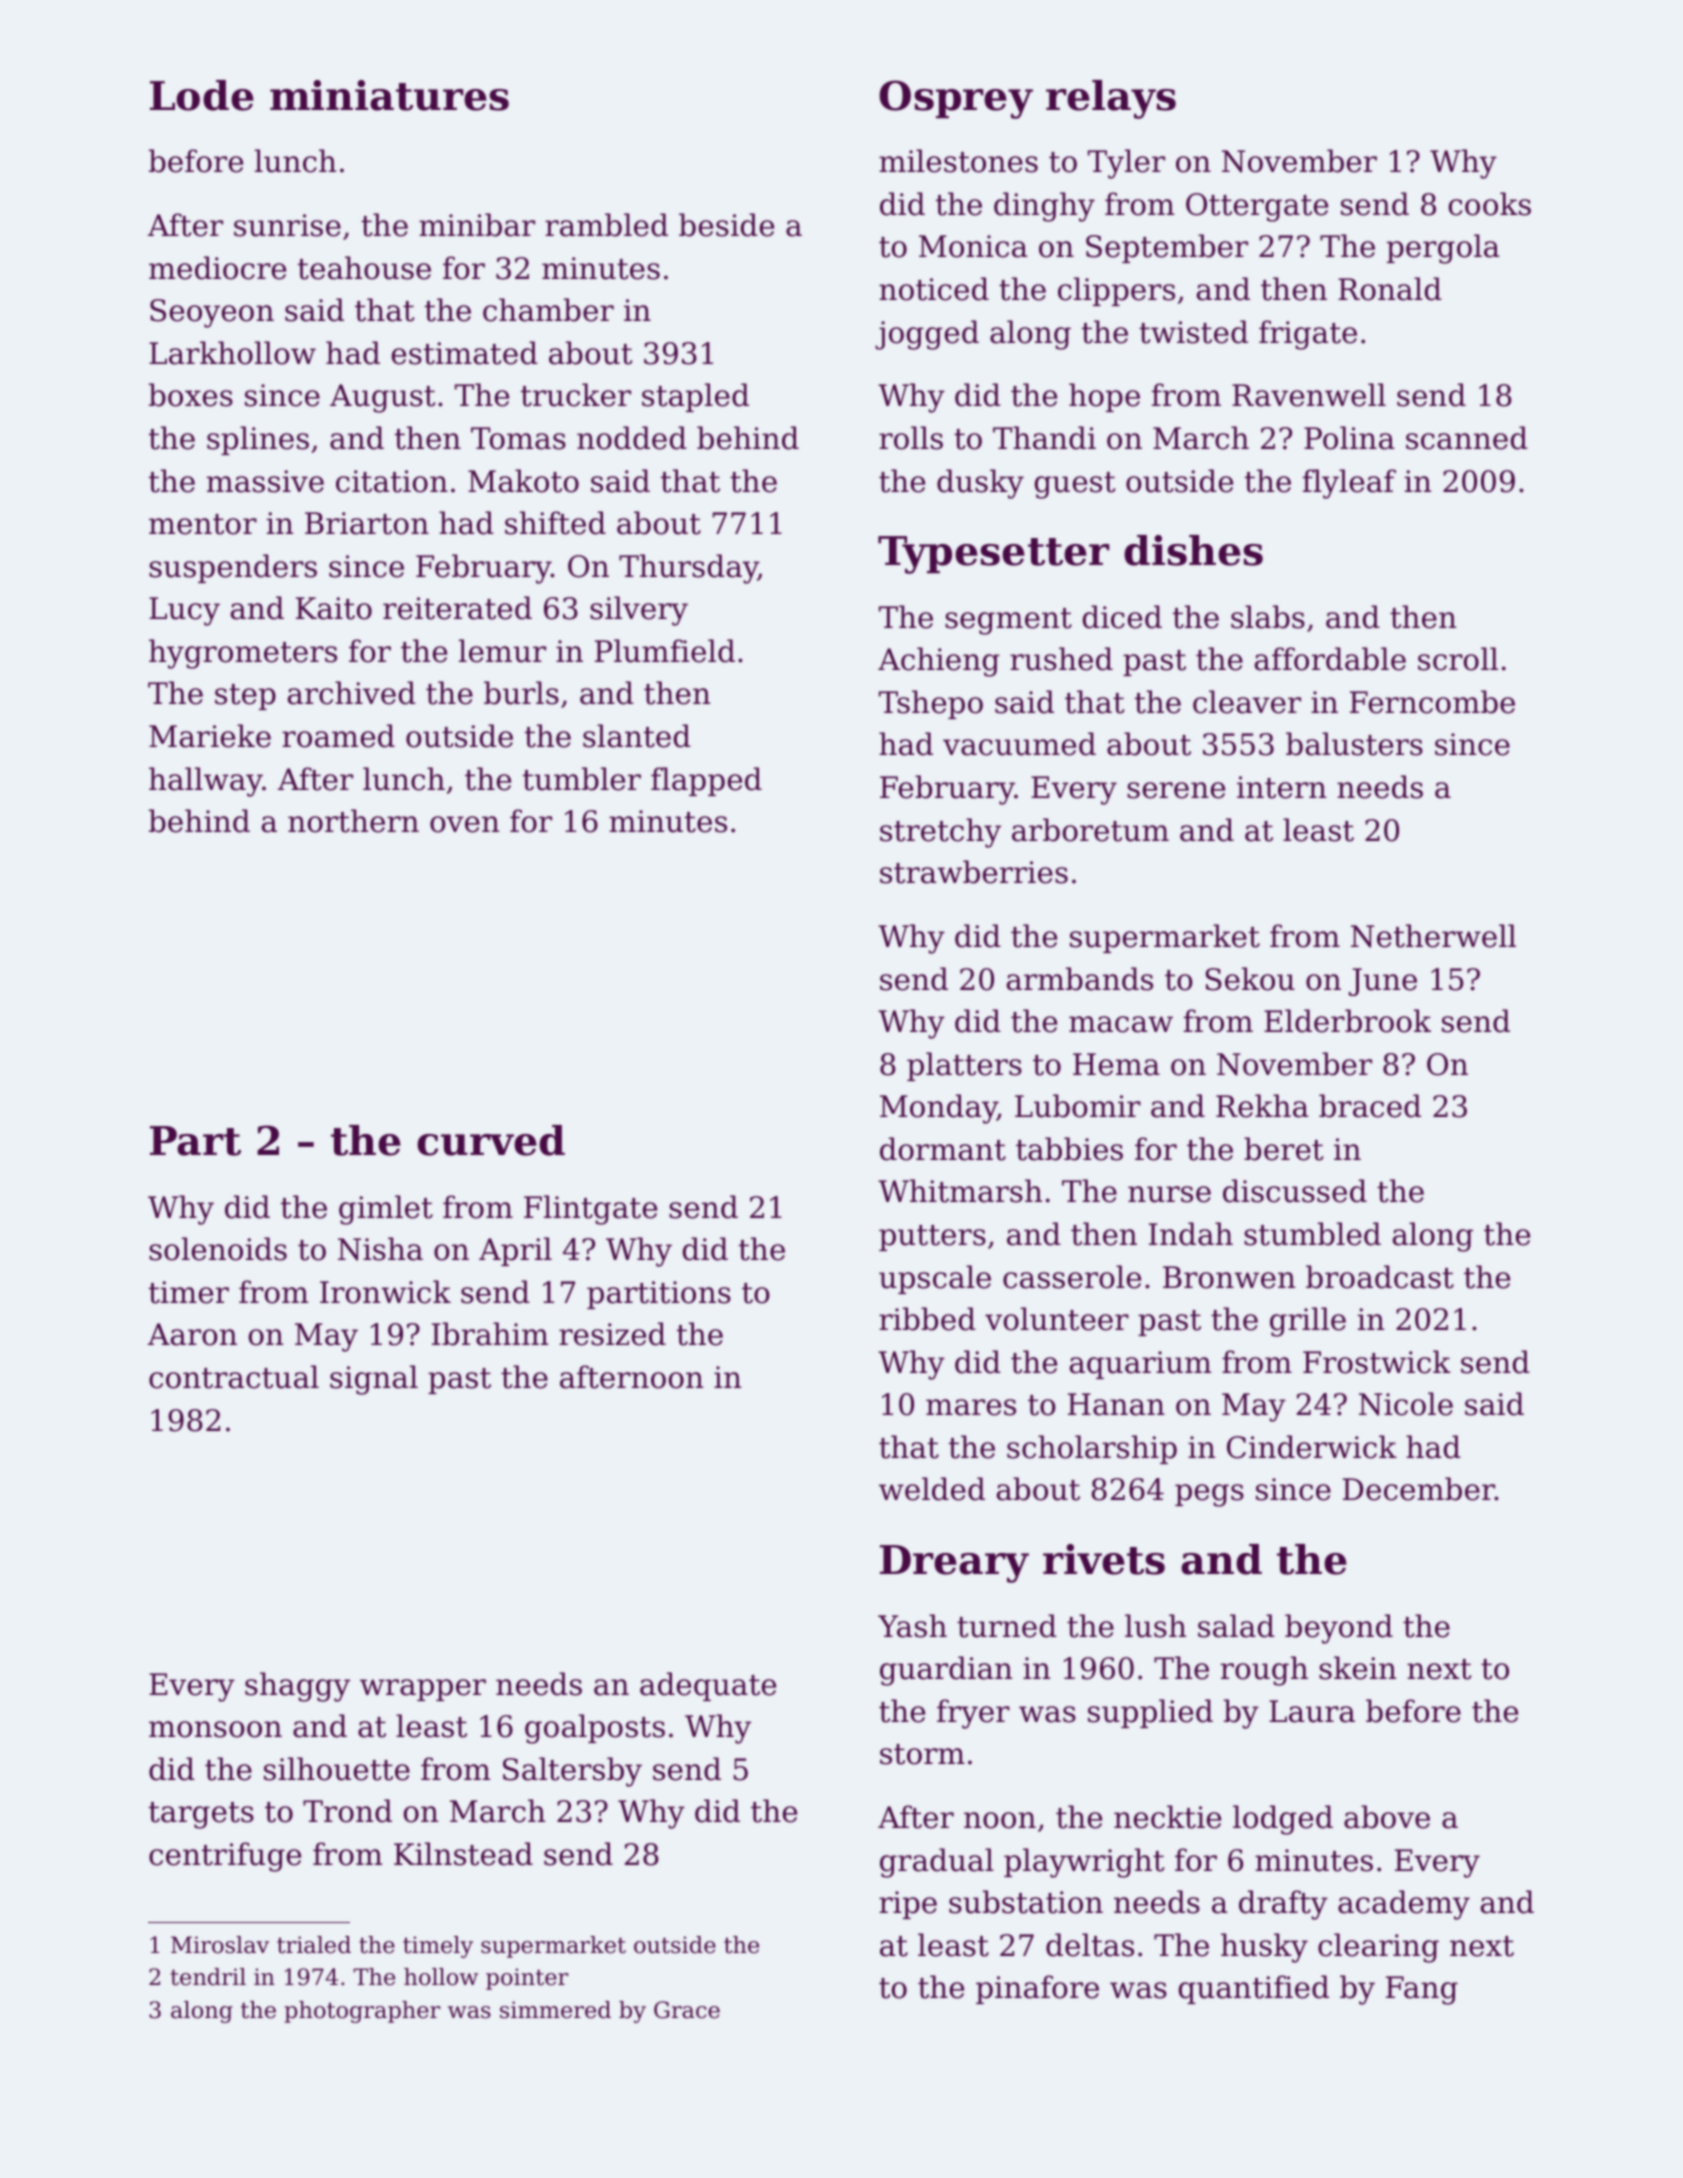  What do you see at coordinates (463, 1854) in the screenshot?
I see `Kilnstead` at bounding box center [463, 1854].
